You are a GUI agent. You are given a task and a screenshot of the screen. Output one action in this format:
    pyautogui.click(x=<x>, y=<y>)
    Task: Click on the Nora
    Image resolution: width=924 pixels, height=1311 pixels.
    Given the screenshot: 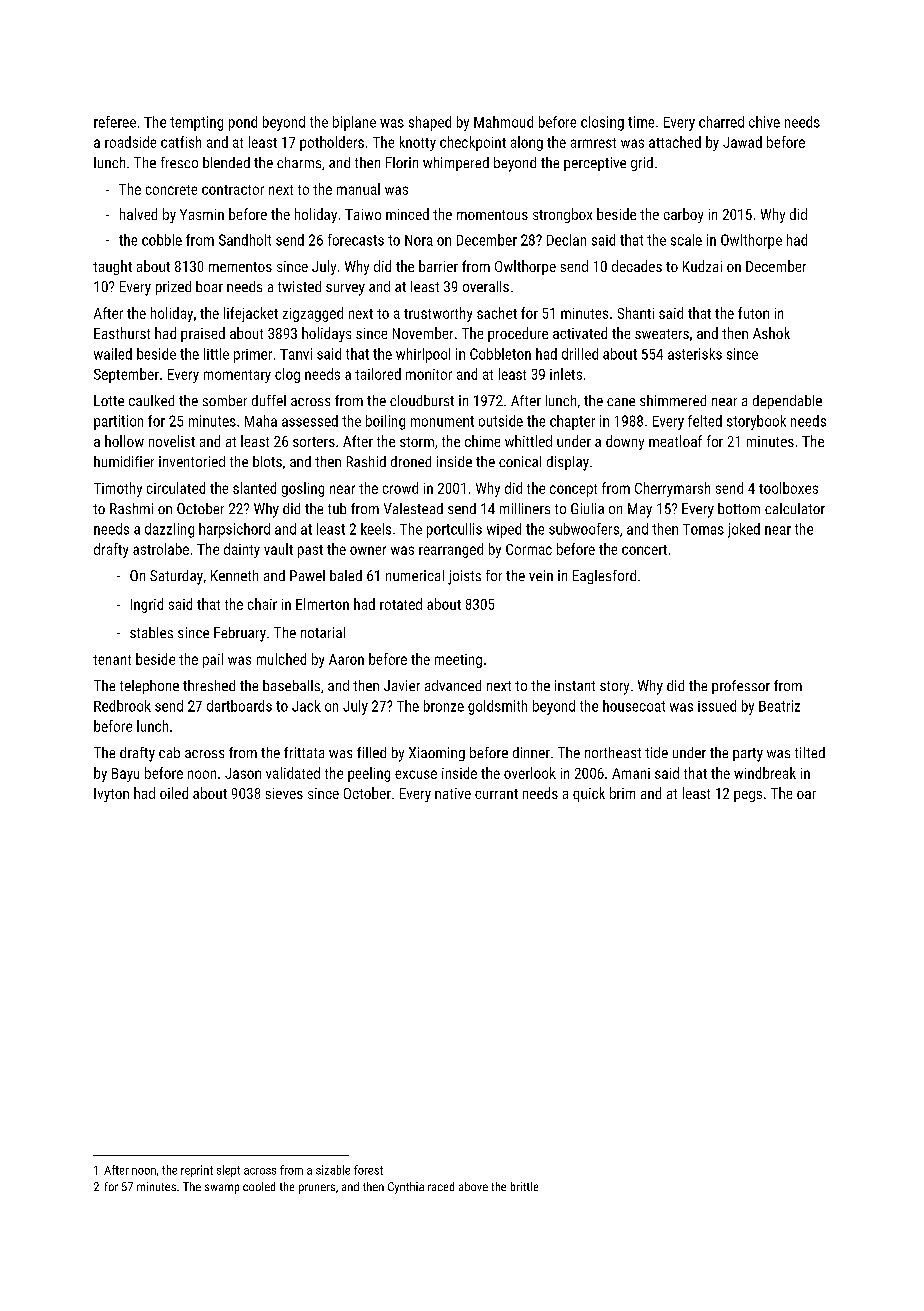 What is the action you would take?
    pyautogui.click(x=419, y=240)
